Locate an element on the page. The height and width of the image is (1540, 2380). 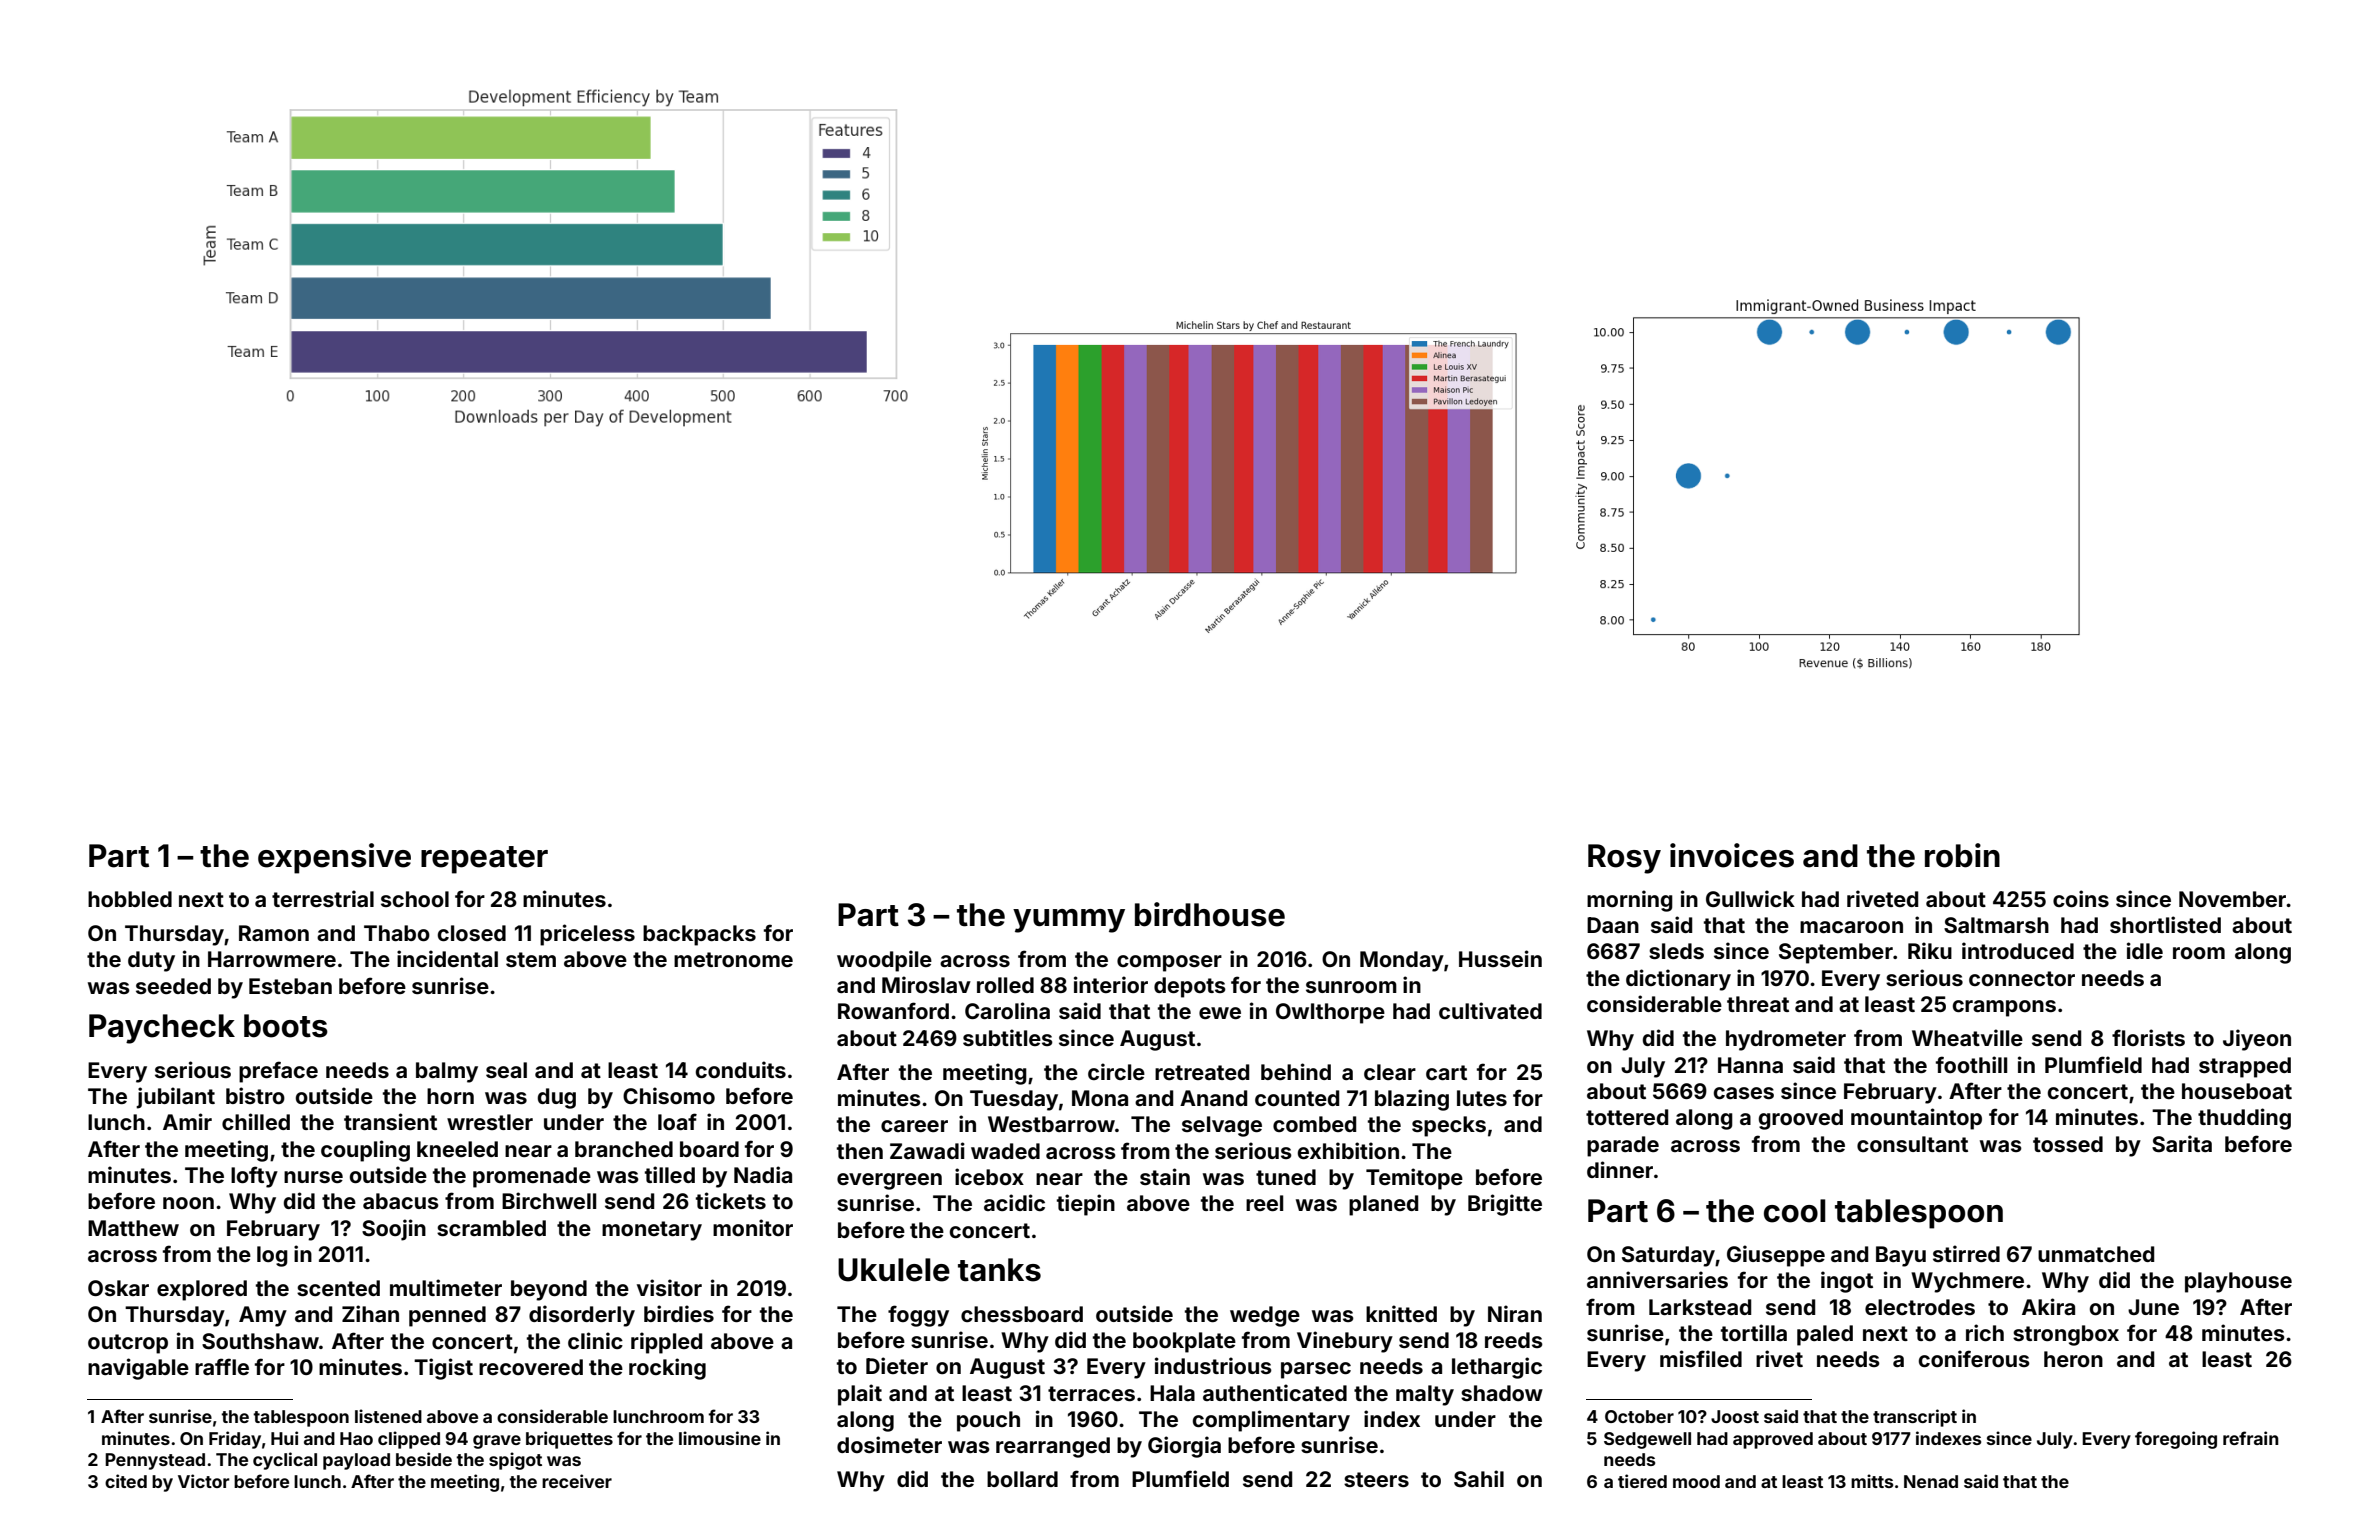
terraces is located at coordinates (1091, 1393).
